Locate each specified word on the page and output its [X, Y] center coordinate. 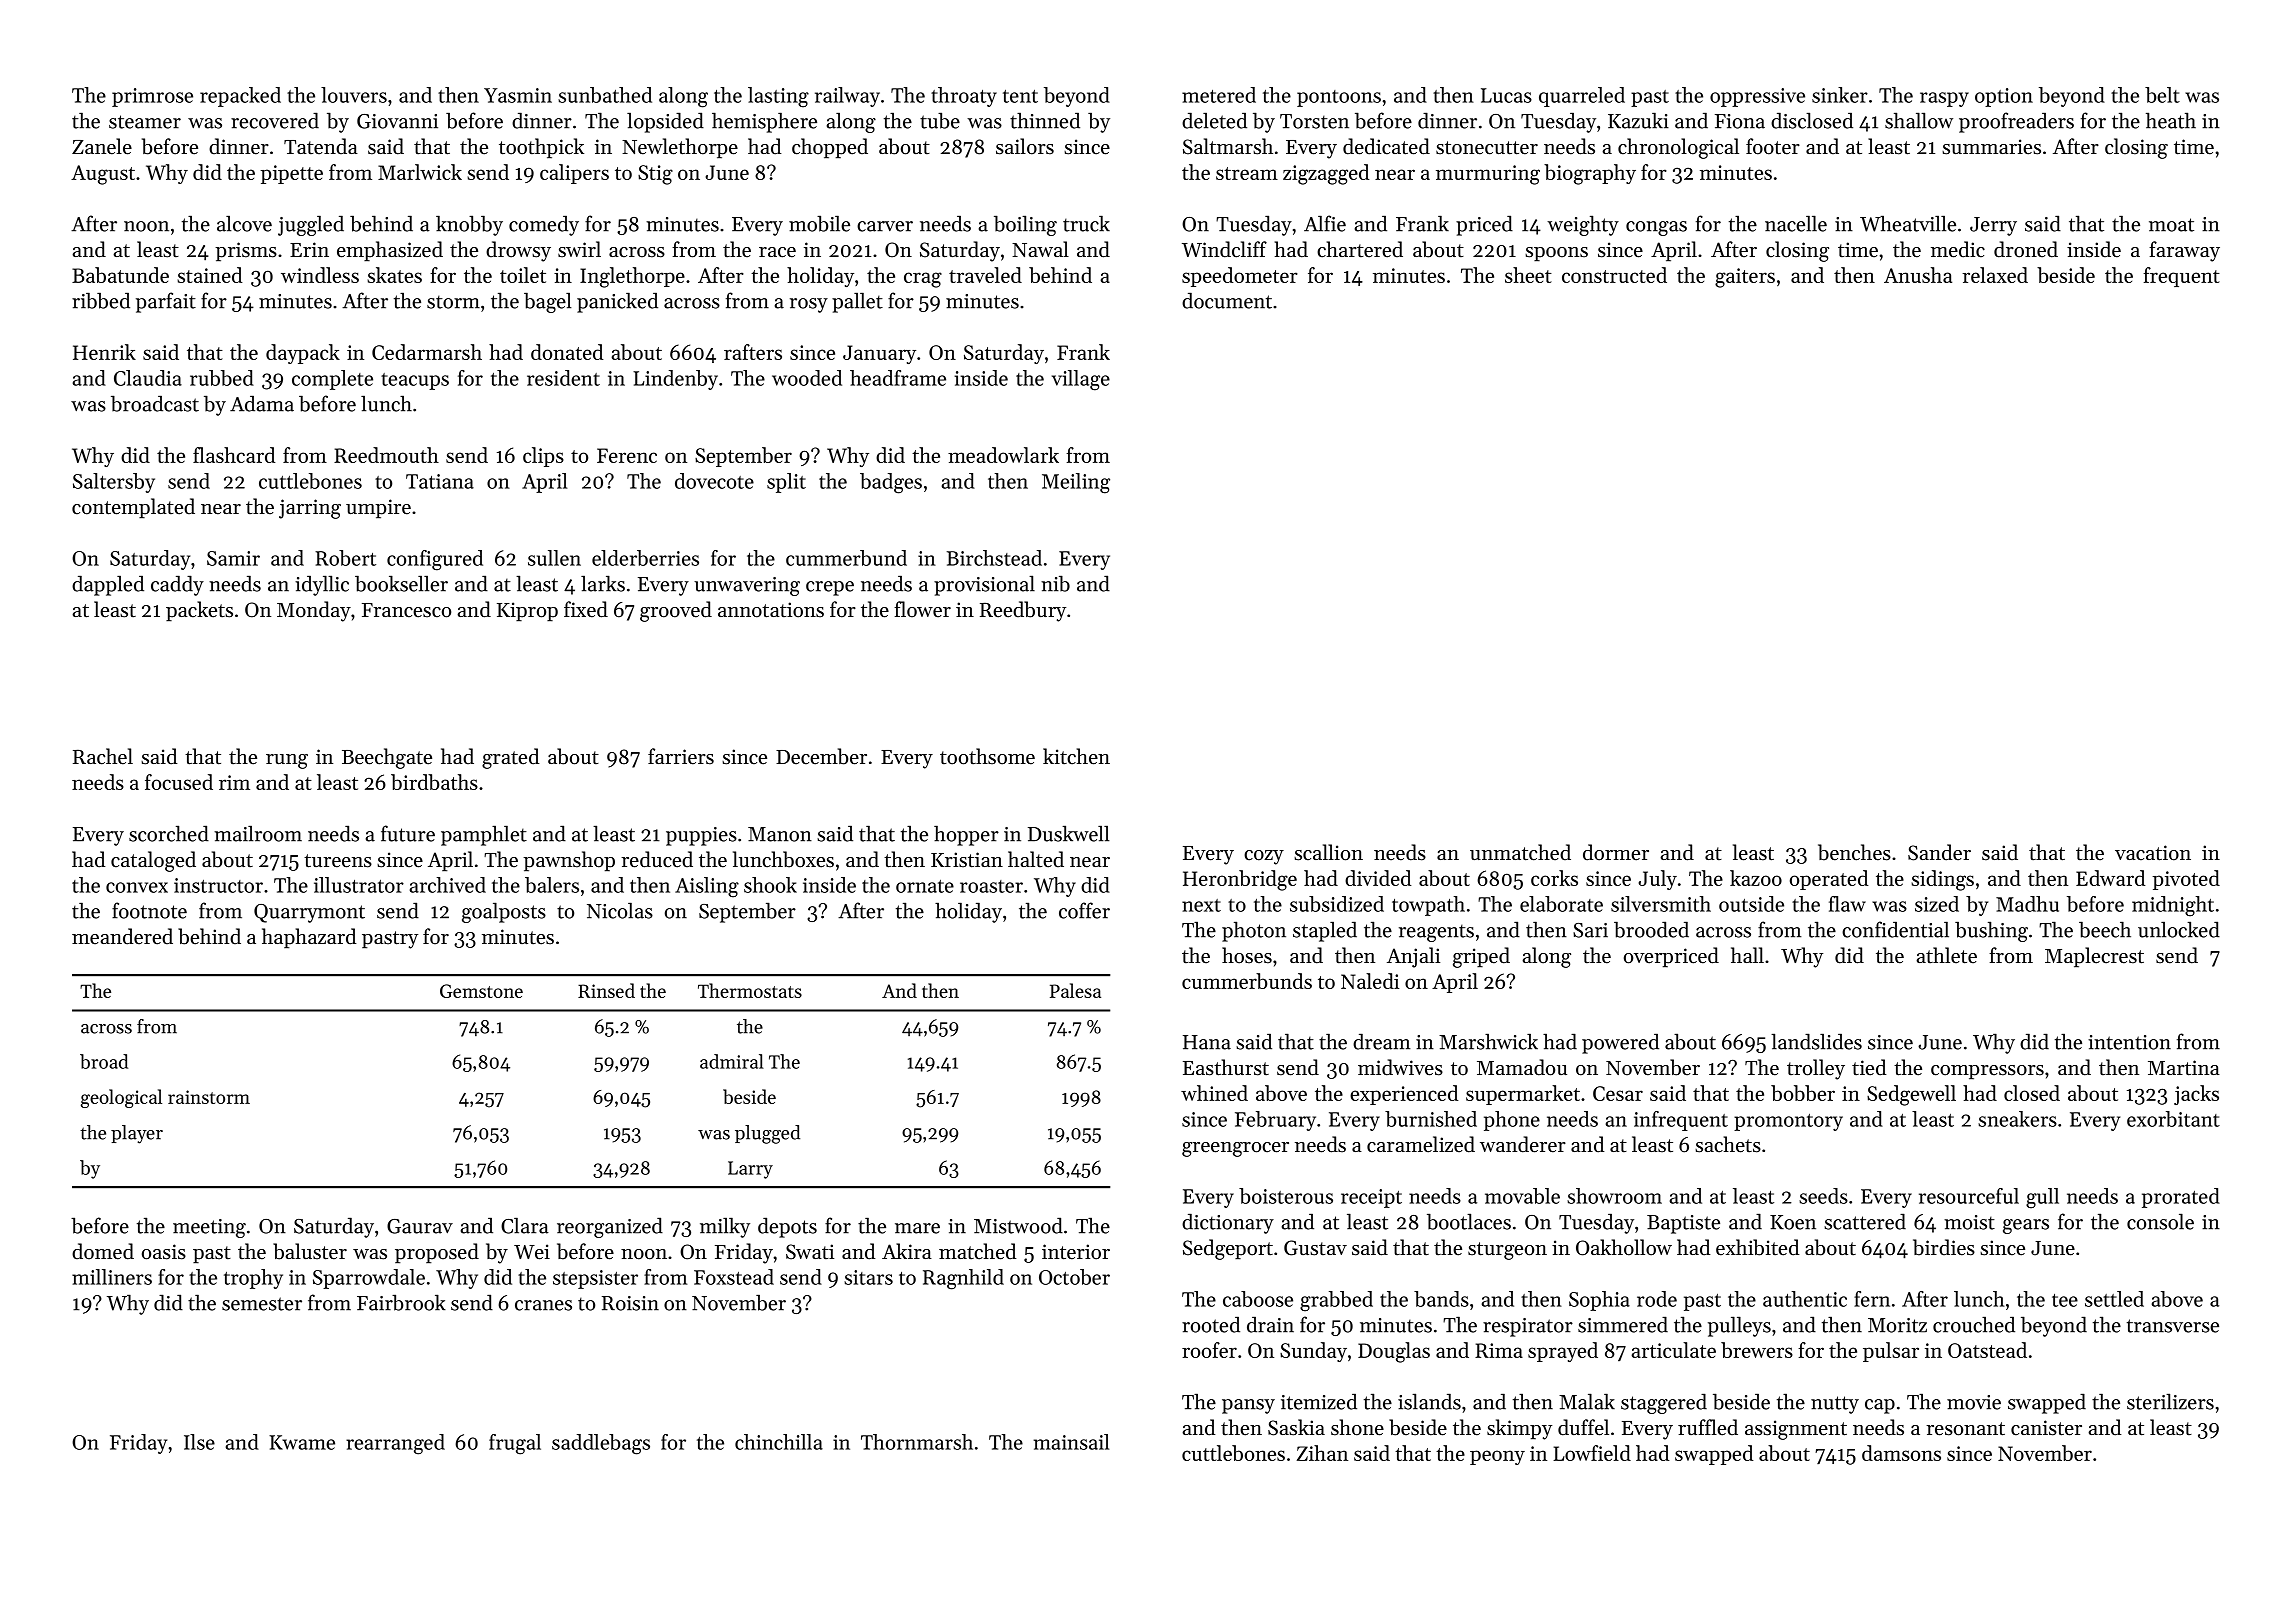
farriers [681, 756]
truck [1086, 223]
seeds [1823, 1196]
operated [1829, 880]
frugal [515, 1444]
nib [1055, 583]
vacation [2153, 853]
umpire [378, 508]
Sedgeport [1228, 1249]
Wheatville [1908, 223]
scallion [1328, 852]
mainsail [1071, 1442]
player [137, 1134]
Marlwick [420, 172]
